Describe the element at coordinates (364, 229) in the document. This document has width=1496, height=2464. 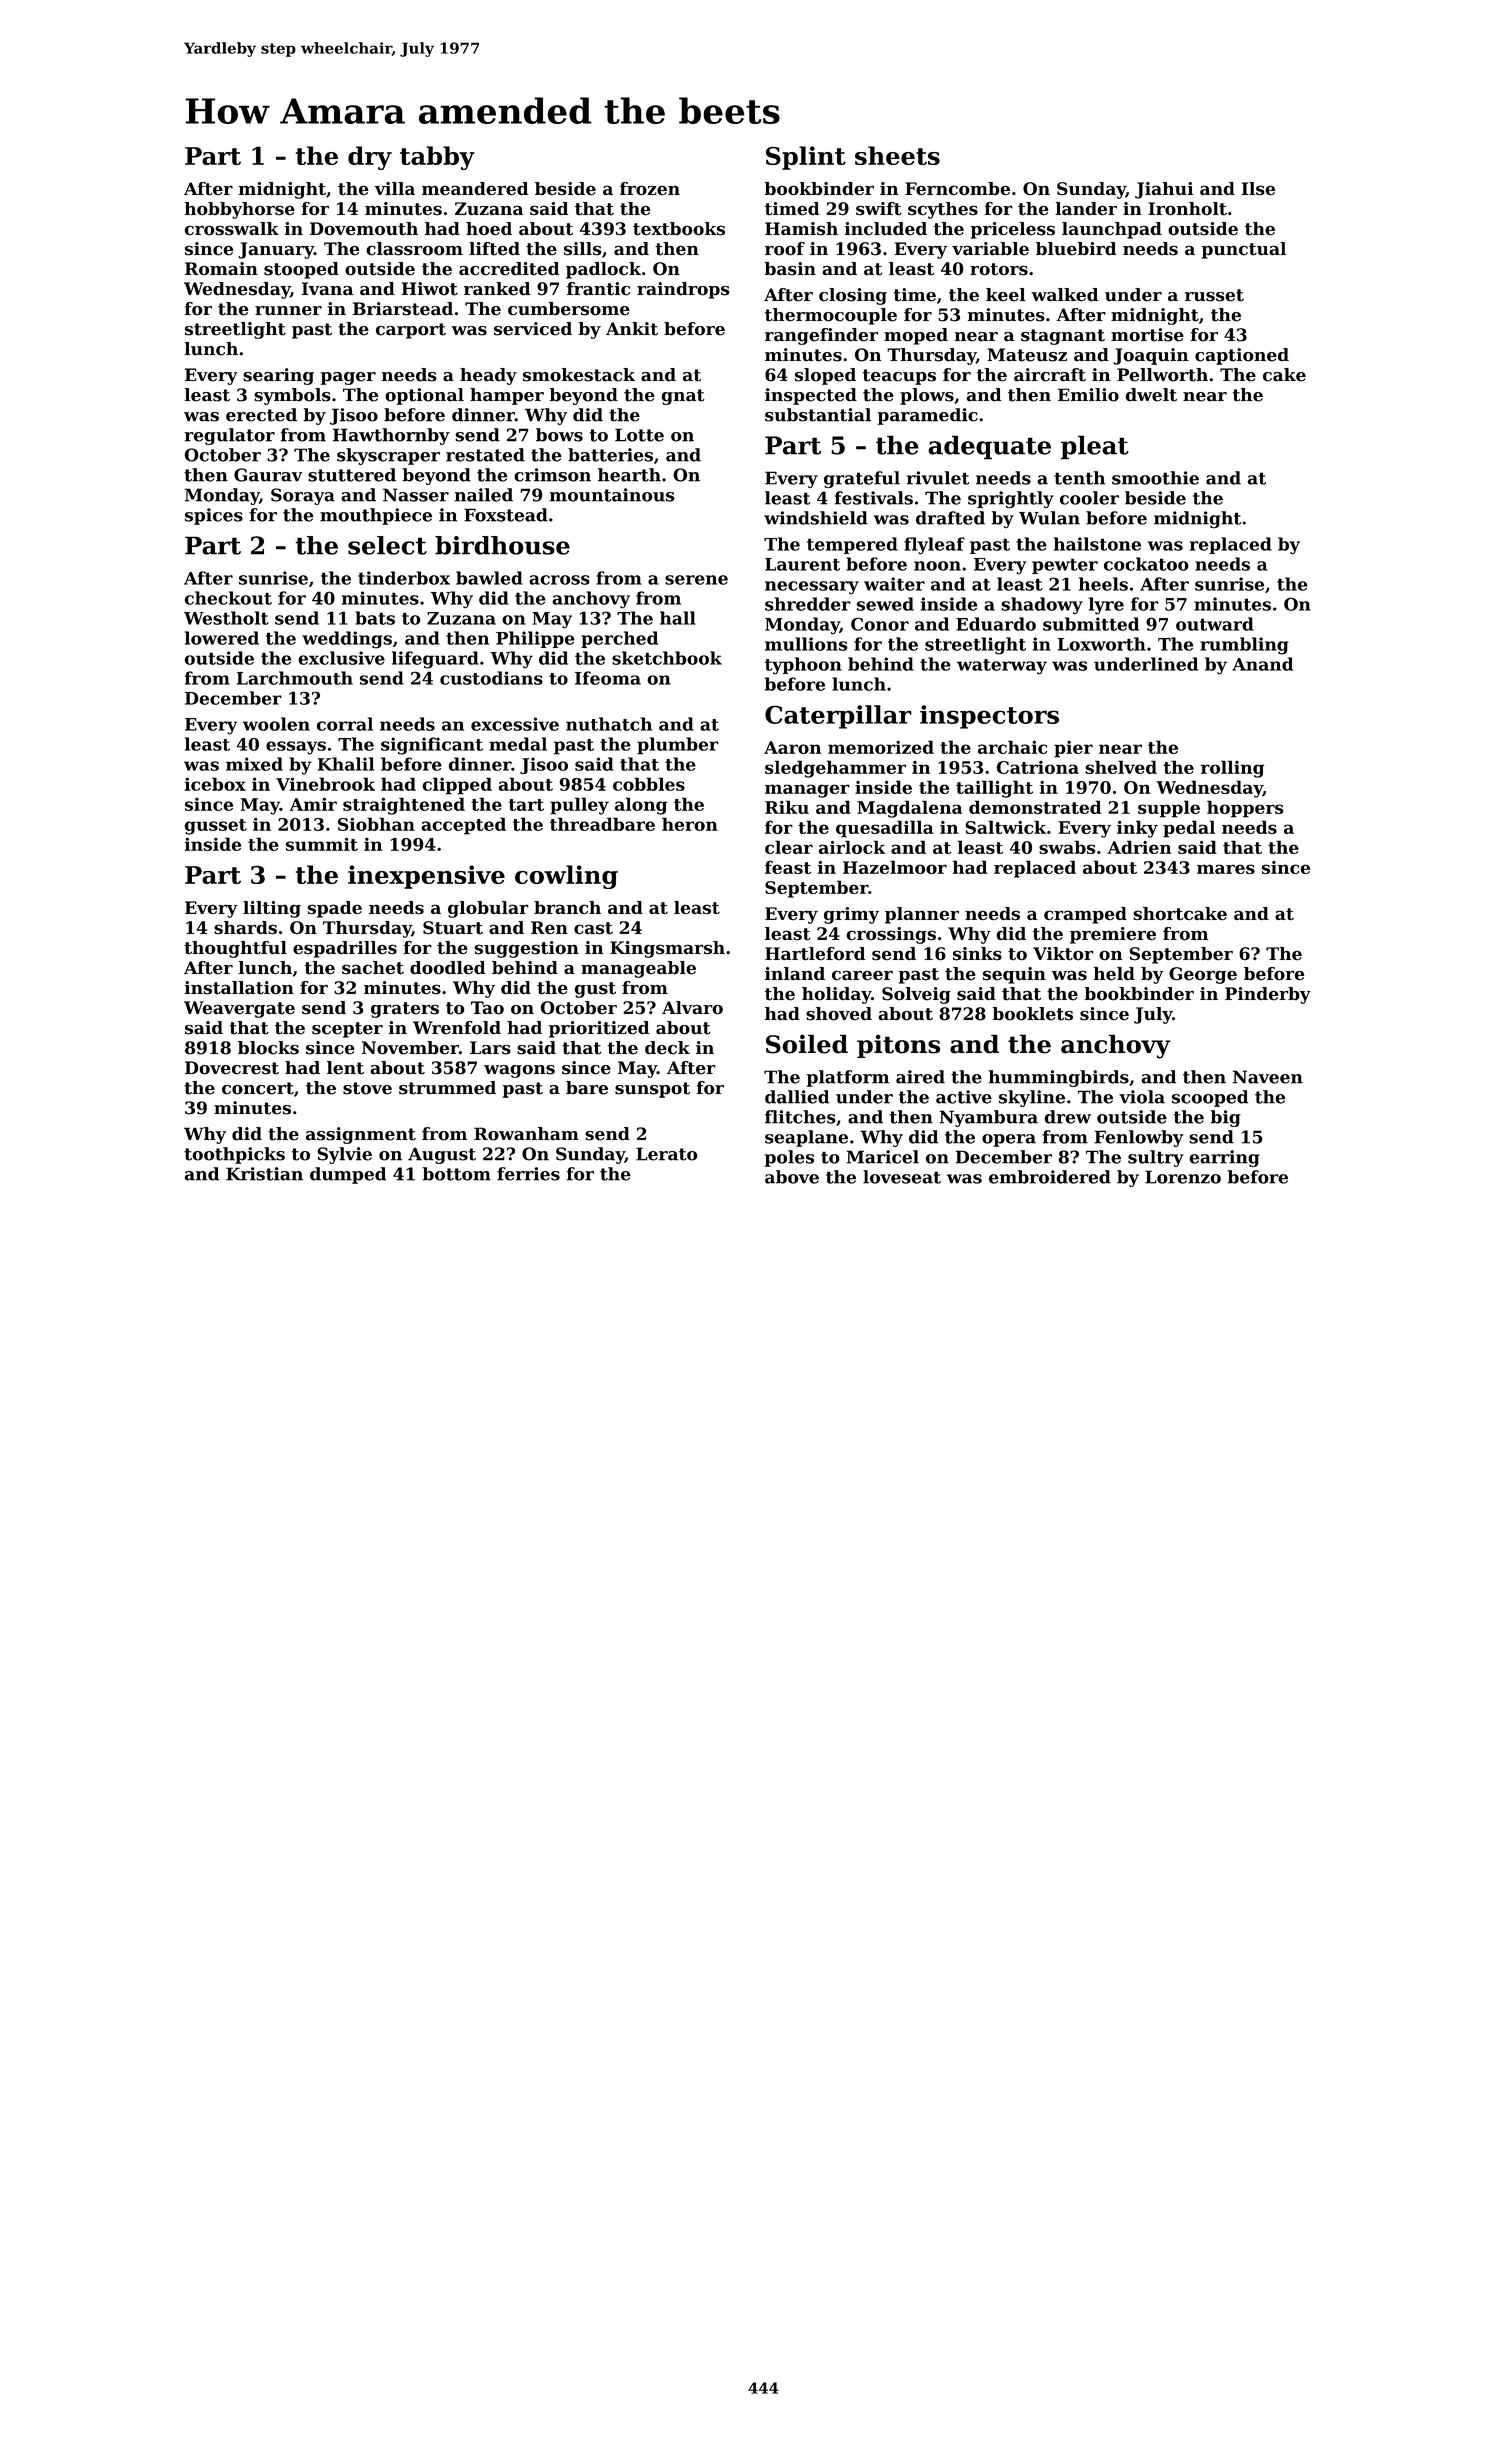
I see `Dovemouth` at that location.
